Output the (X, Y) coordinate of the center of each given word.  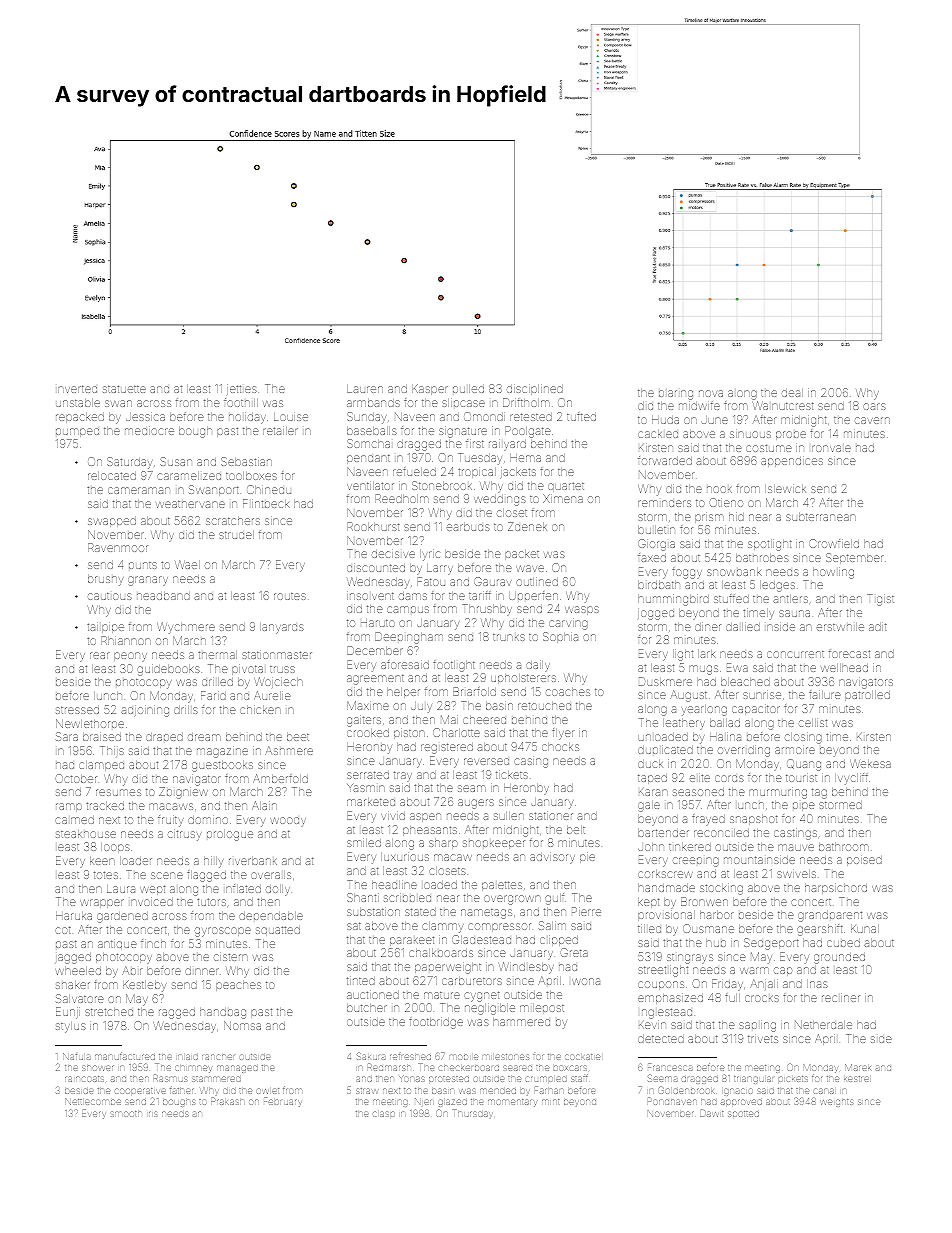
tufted (581, 416)
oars (874, 406)
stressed (77, 710)
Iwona (586, 981)
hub (716, 943)
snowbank (734, 572)
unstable (78, 403)
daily (538, 665)
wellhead (844, 668)
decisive (393, 554)
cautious (110, 596)
